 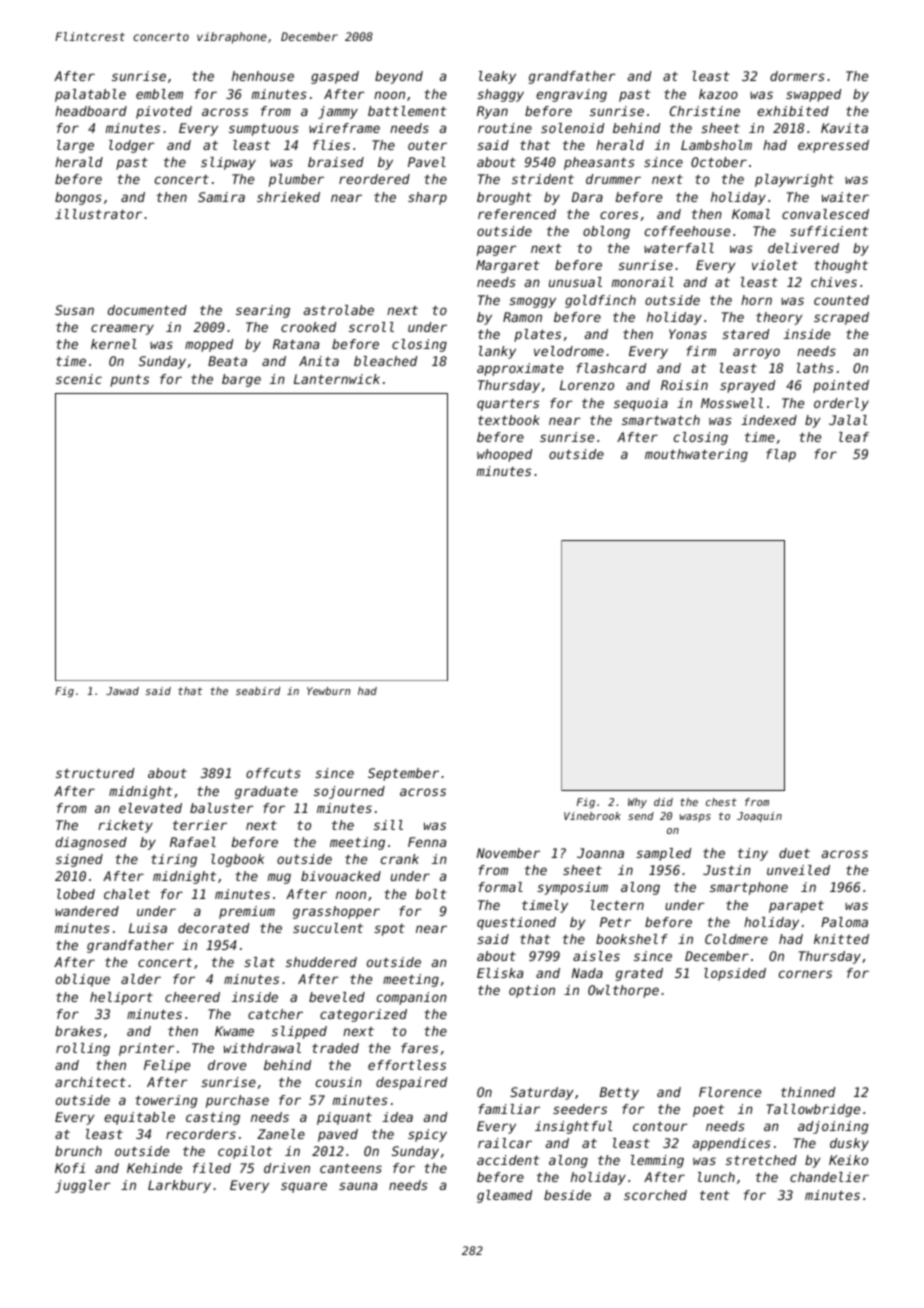 What do you see at coordinates (794, 853) in the screenshot?
I see `duet` at bounding box center [794, 853].
